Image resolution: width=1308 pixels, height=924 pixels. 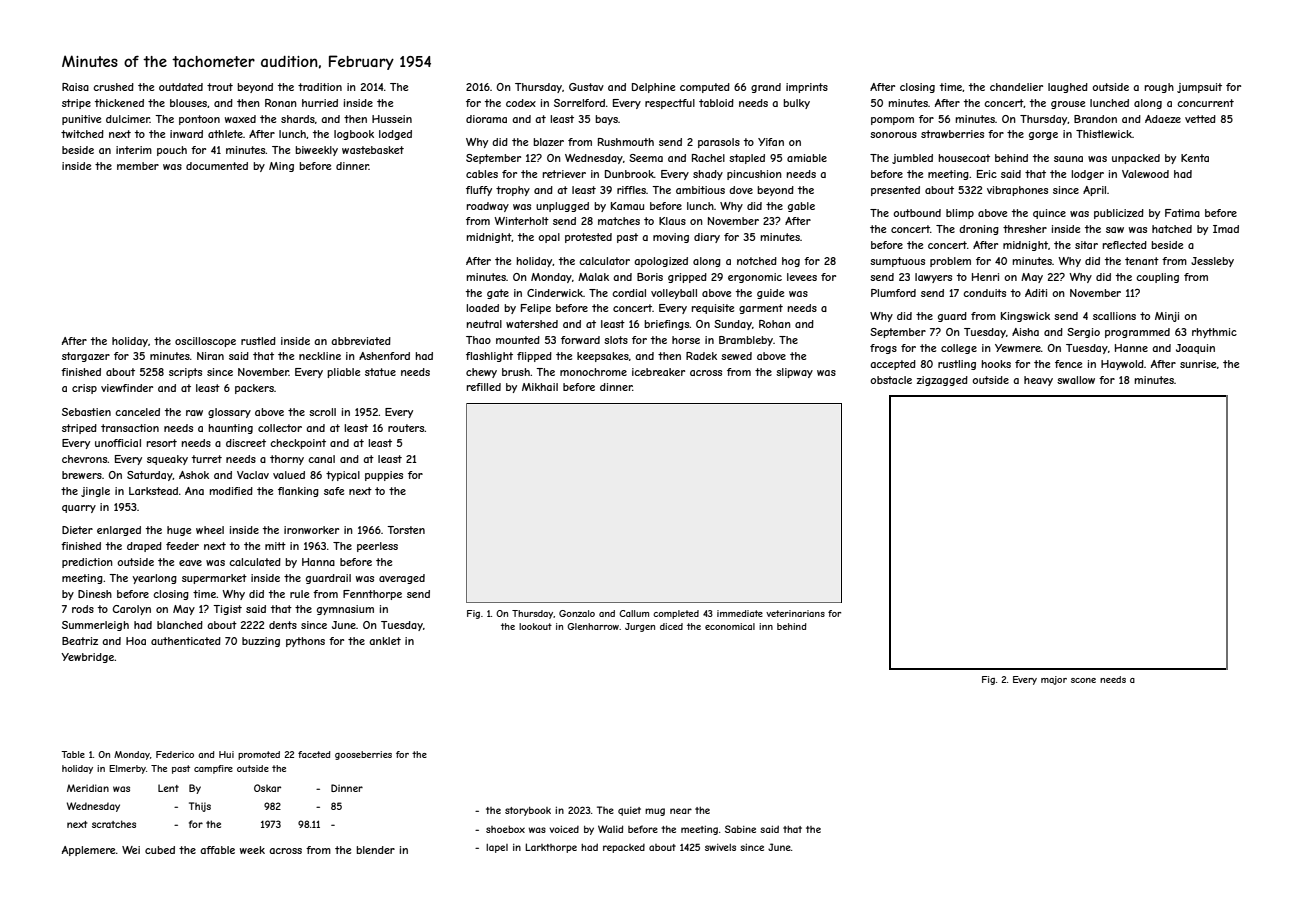 What do you see at coordinates (1016, 87) in the screenshot?
I see `chandelier` at bounding box center [1016, 87].
